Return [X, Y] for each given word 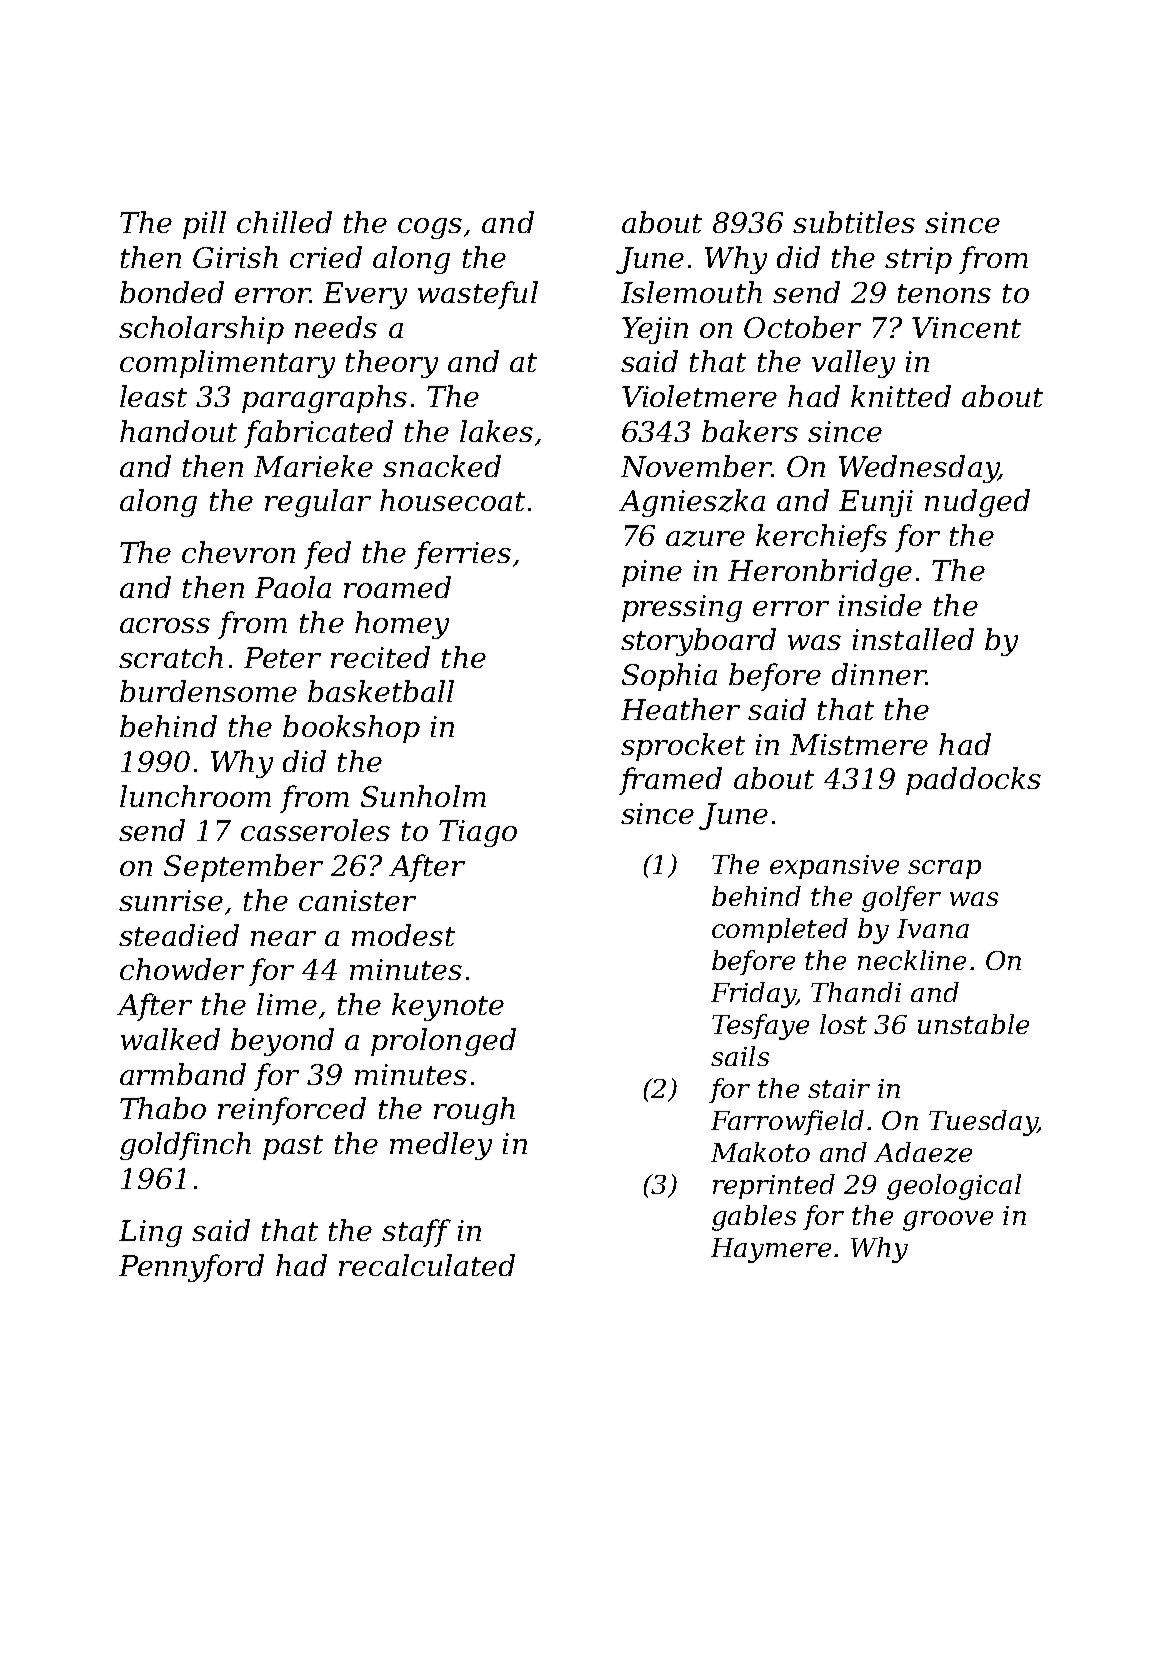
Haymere [771, 1250]
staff [416, 1233]
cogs [430, 228]
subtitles [854, 222]
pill [204, 225]
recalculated [427, 1265]
